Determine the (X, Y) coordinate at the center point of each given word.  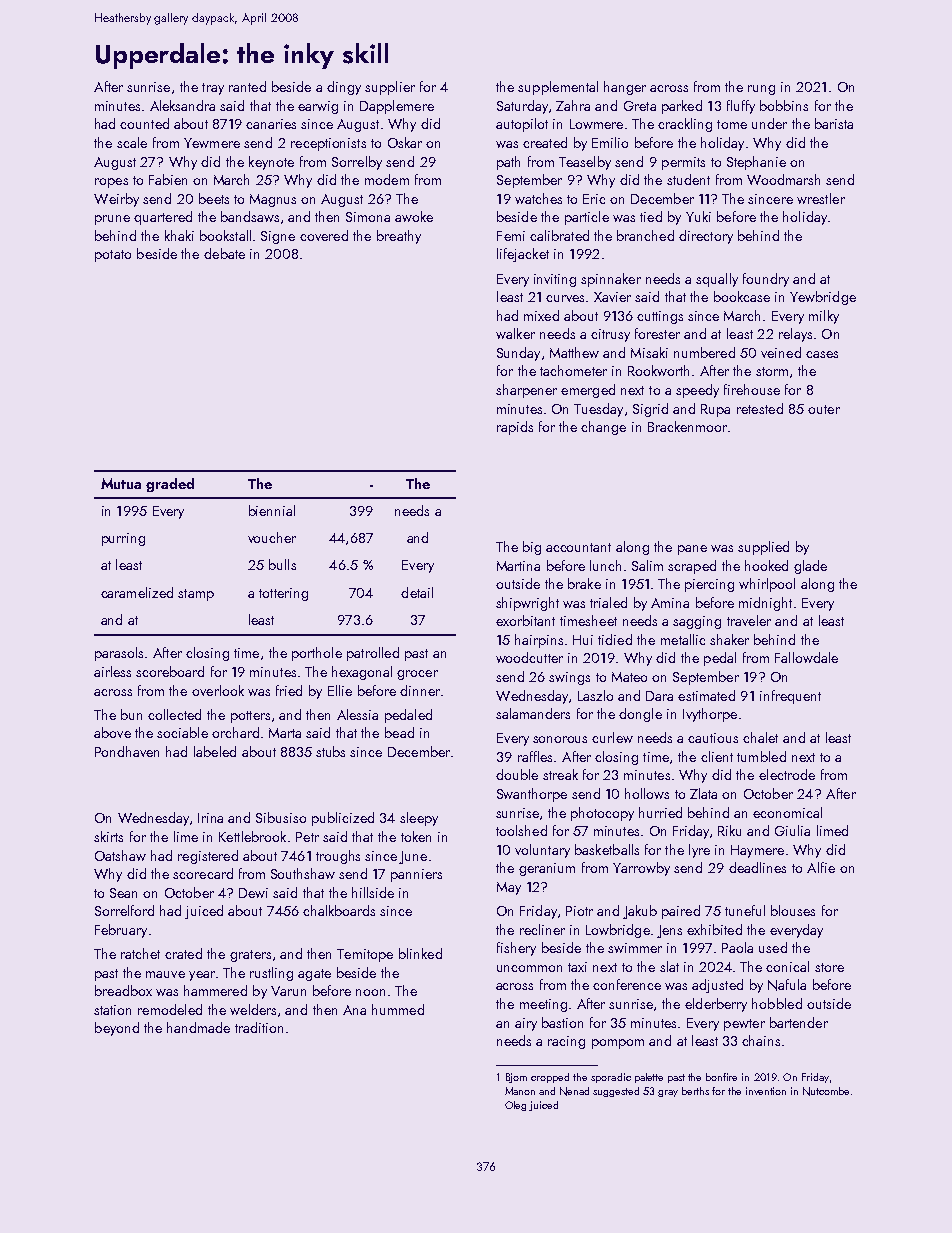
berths (695, 1091)
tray (213, 89)
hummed (398, 1009)
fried (289, 690)
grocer (417, 675)
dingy (344, 88)
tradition (259, 1027)
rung (761, 90)
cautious (713, 738)
